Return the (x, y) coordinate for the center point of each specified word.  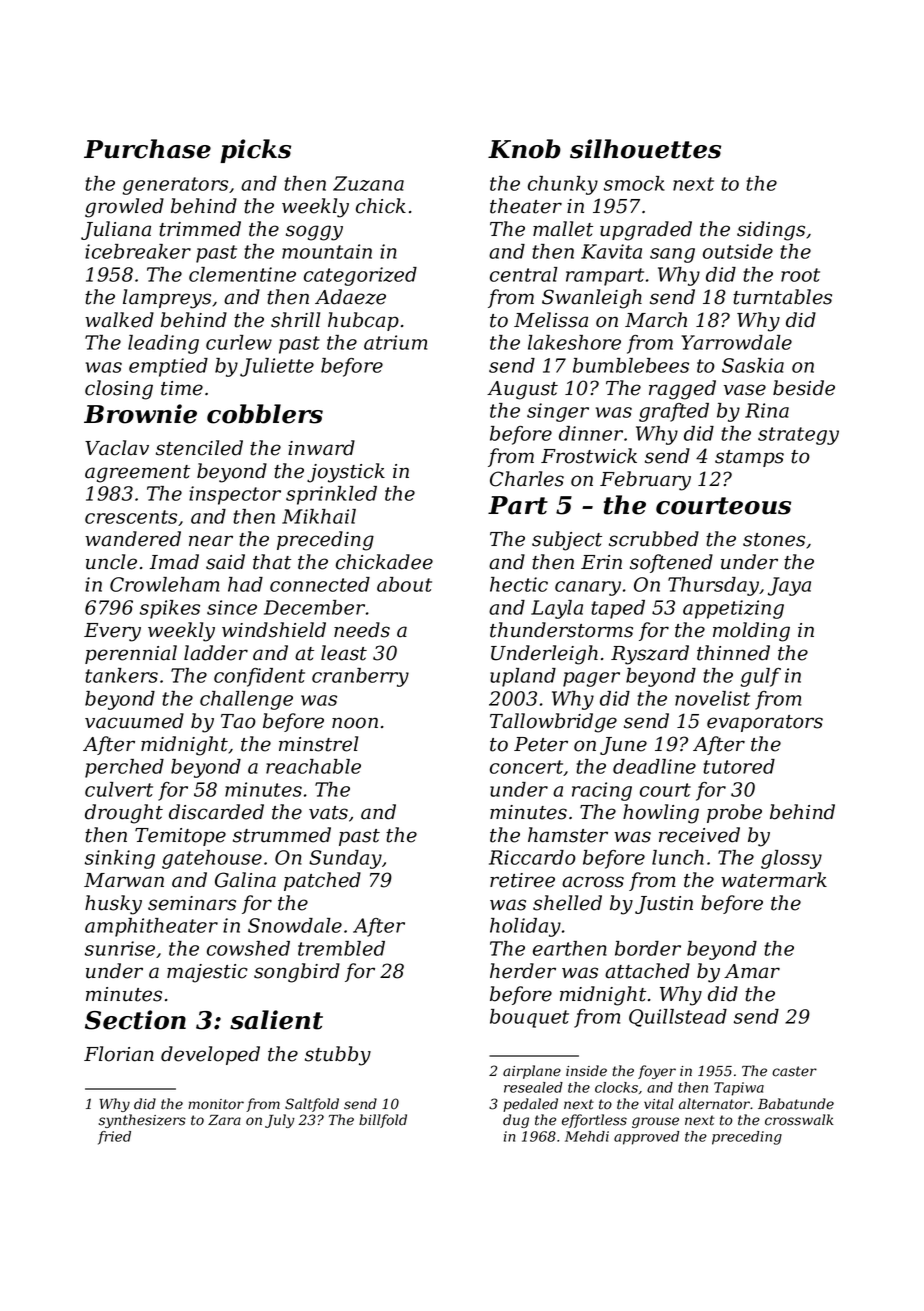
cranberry (360, 677)
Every (112, 632)
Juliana (116, 230)
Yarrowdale (736, 342)
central (524, 274)
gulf (761, 677)
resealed (533, 1087)
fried (114, 1138)
